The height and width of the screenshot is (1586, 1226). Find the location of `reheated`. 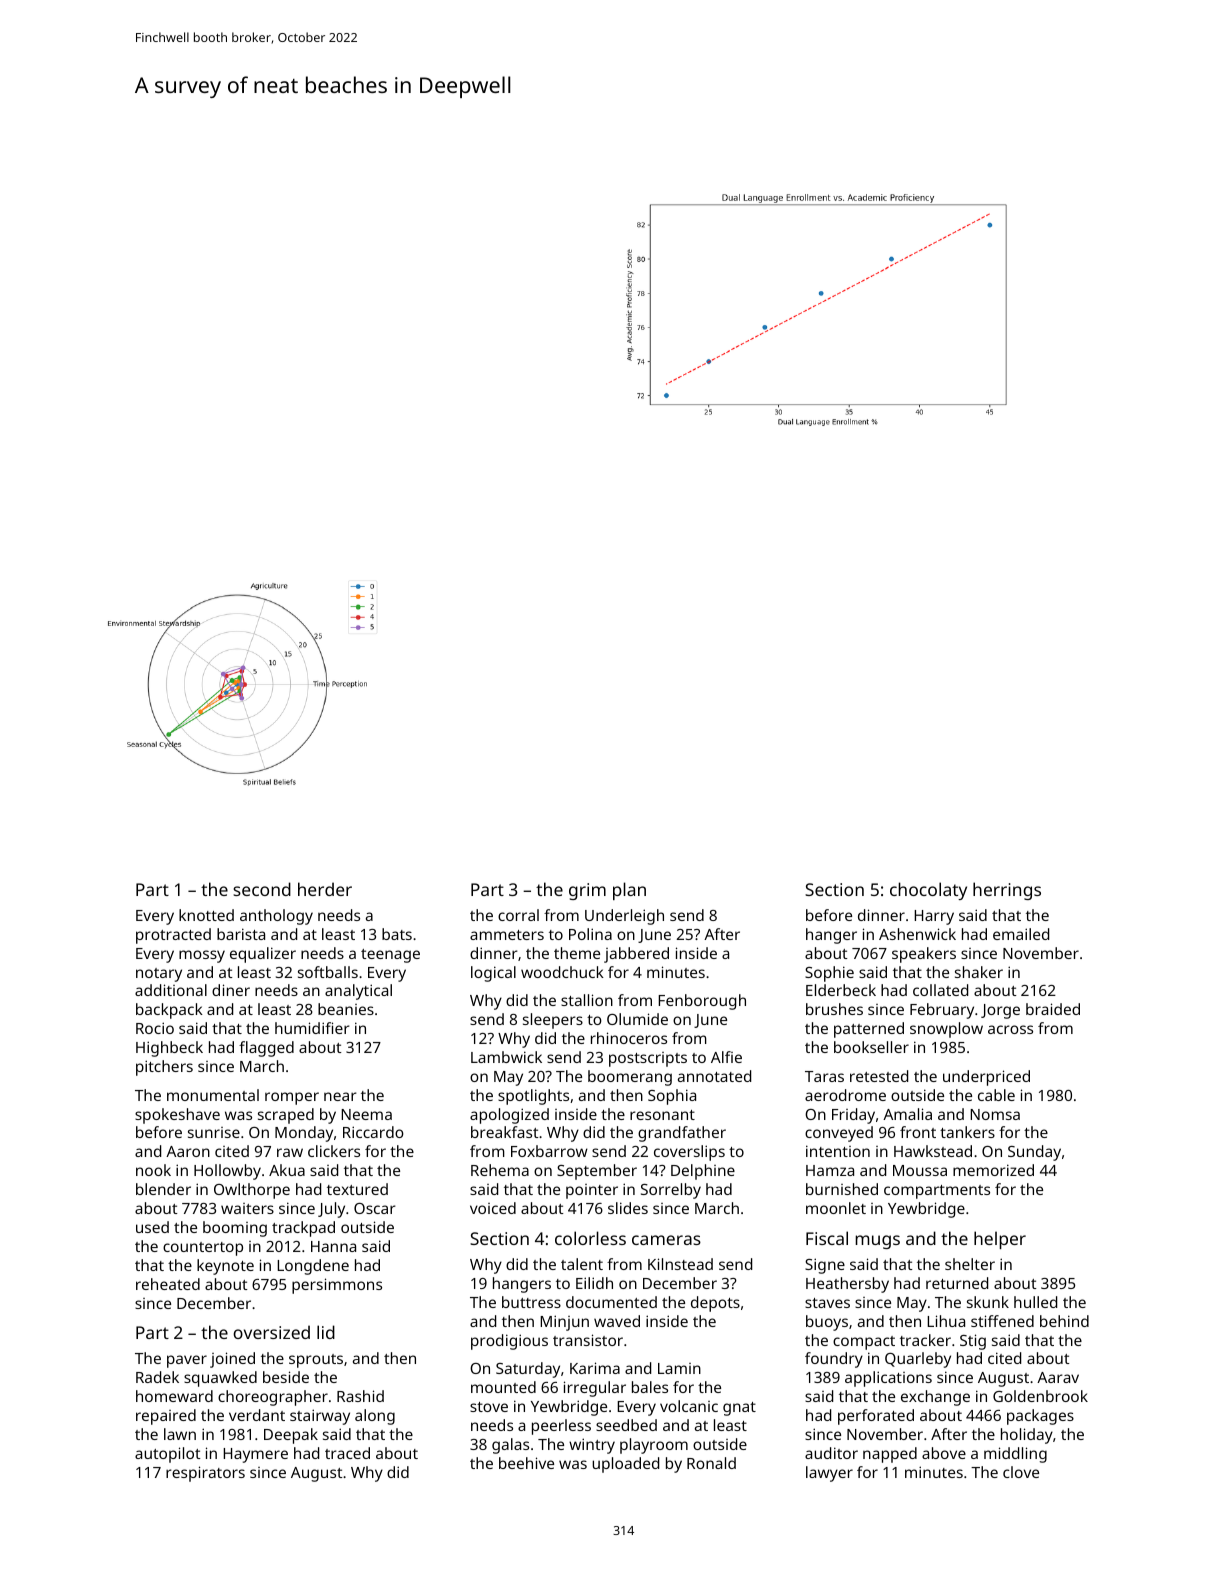

reheated is located at coordinates (168, 1284).
